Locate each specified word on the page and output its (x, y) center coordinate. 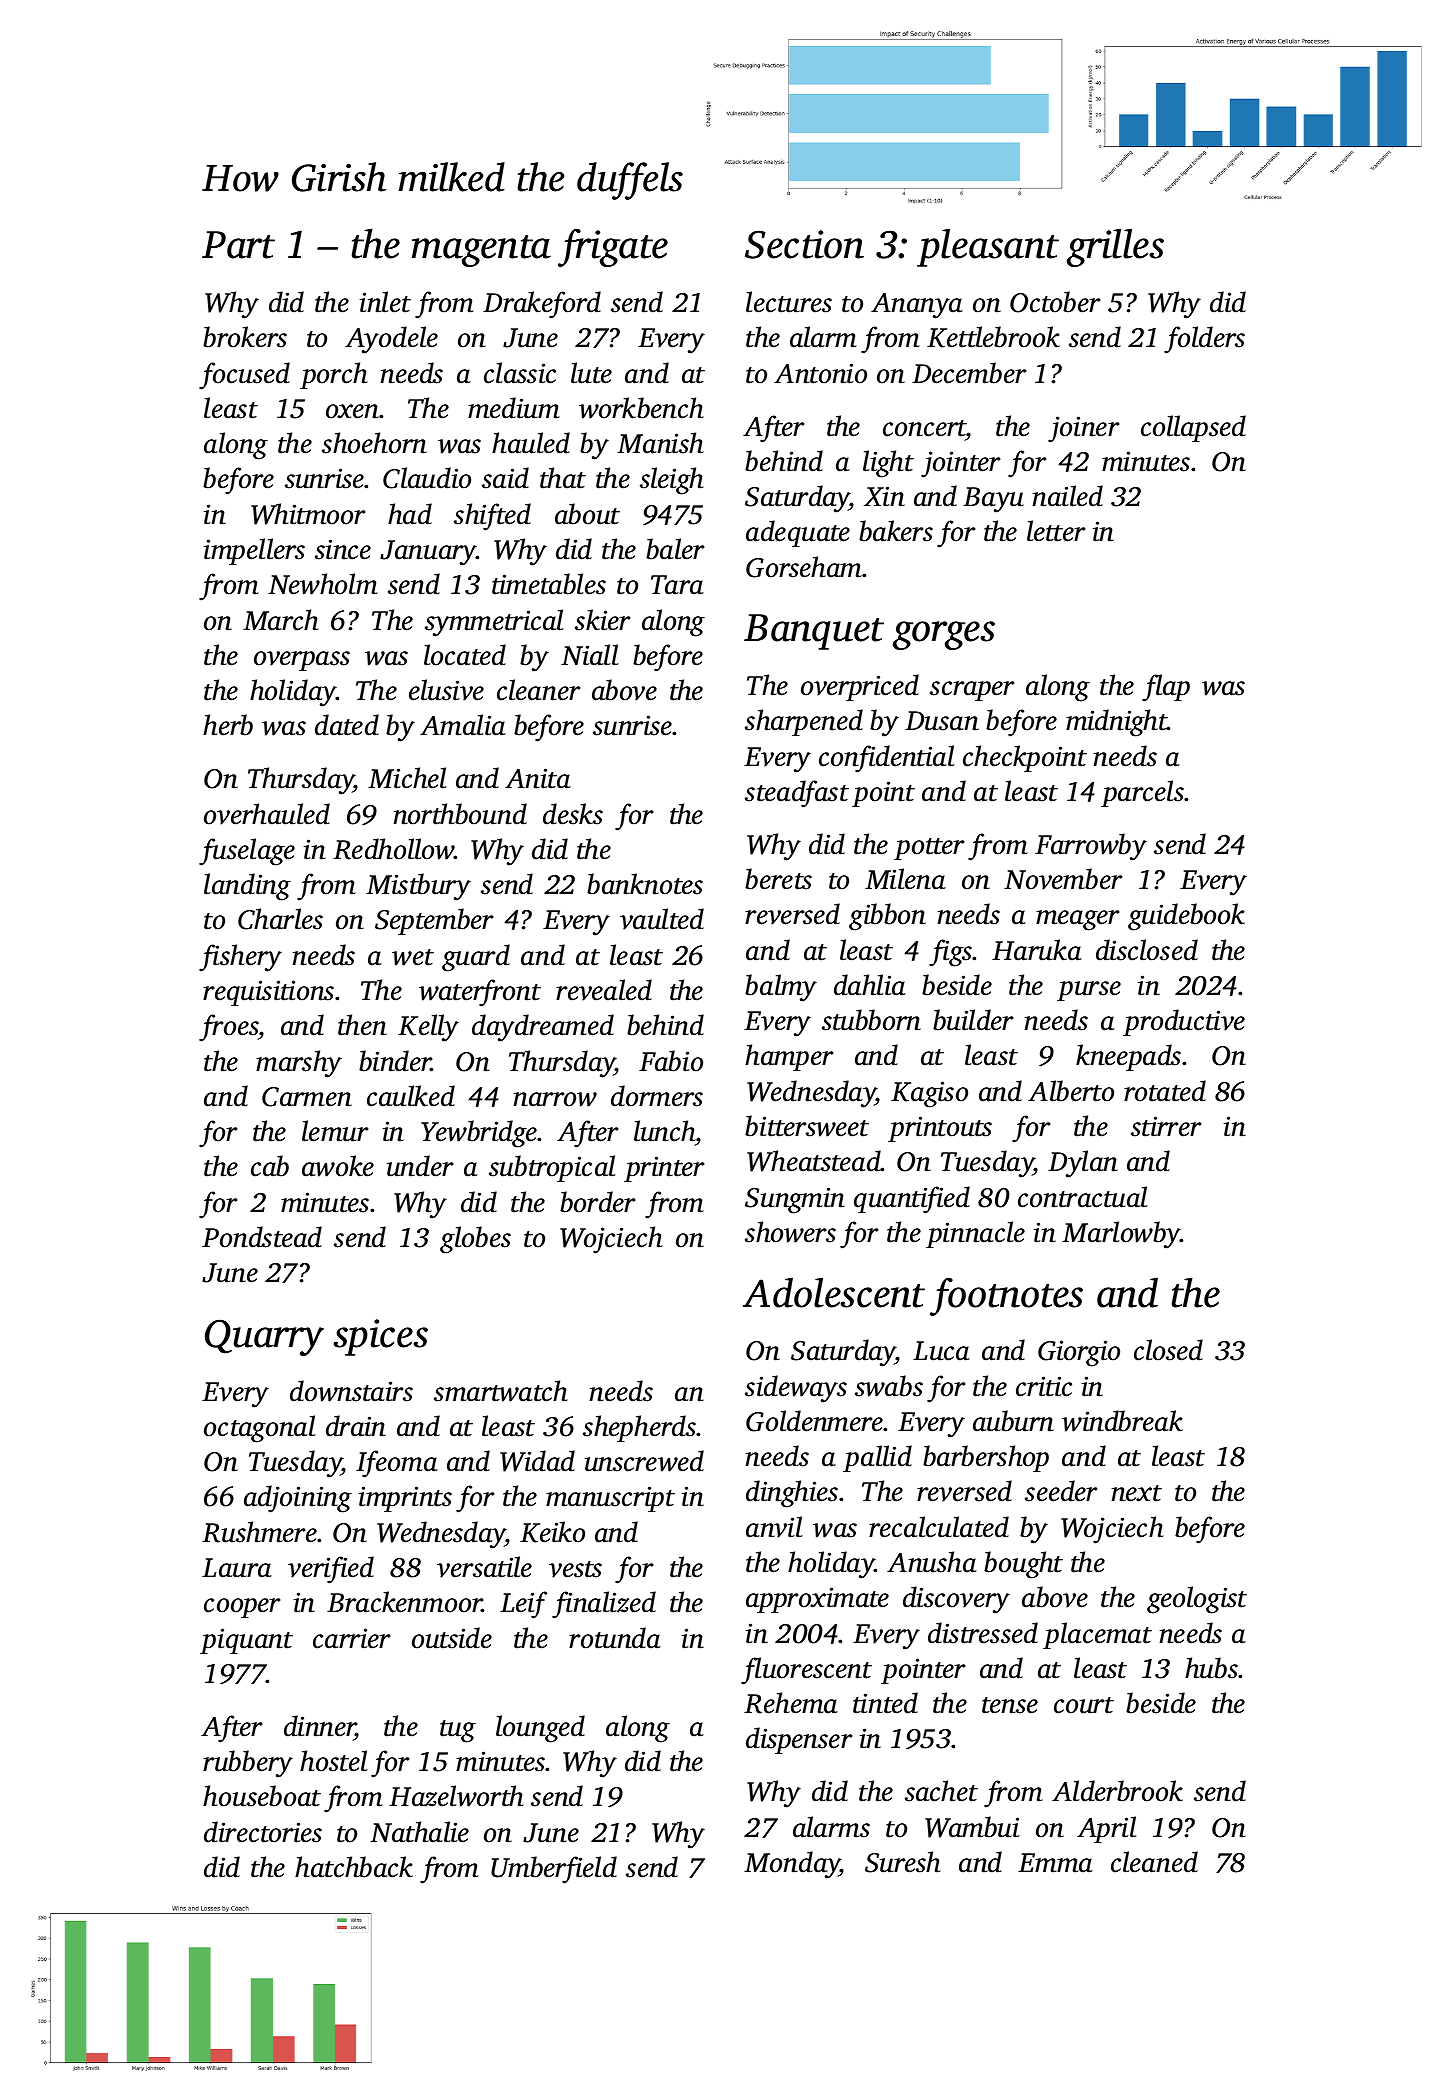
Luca (941, 1351)
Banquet (814, 632)
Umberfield (554, 1870)
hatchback (354, 1867)
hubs (1211, 1668)
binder (395, 1061)
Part (238, 245)
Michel (407, 778)
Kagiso (929, 1094)
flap (1166, 688)
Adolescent (834, 1292)
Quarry (264, 1337)
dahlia (870, 985)
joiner (1083, 429)
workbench (641, 408)
